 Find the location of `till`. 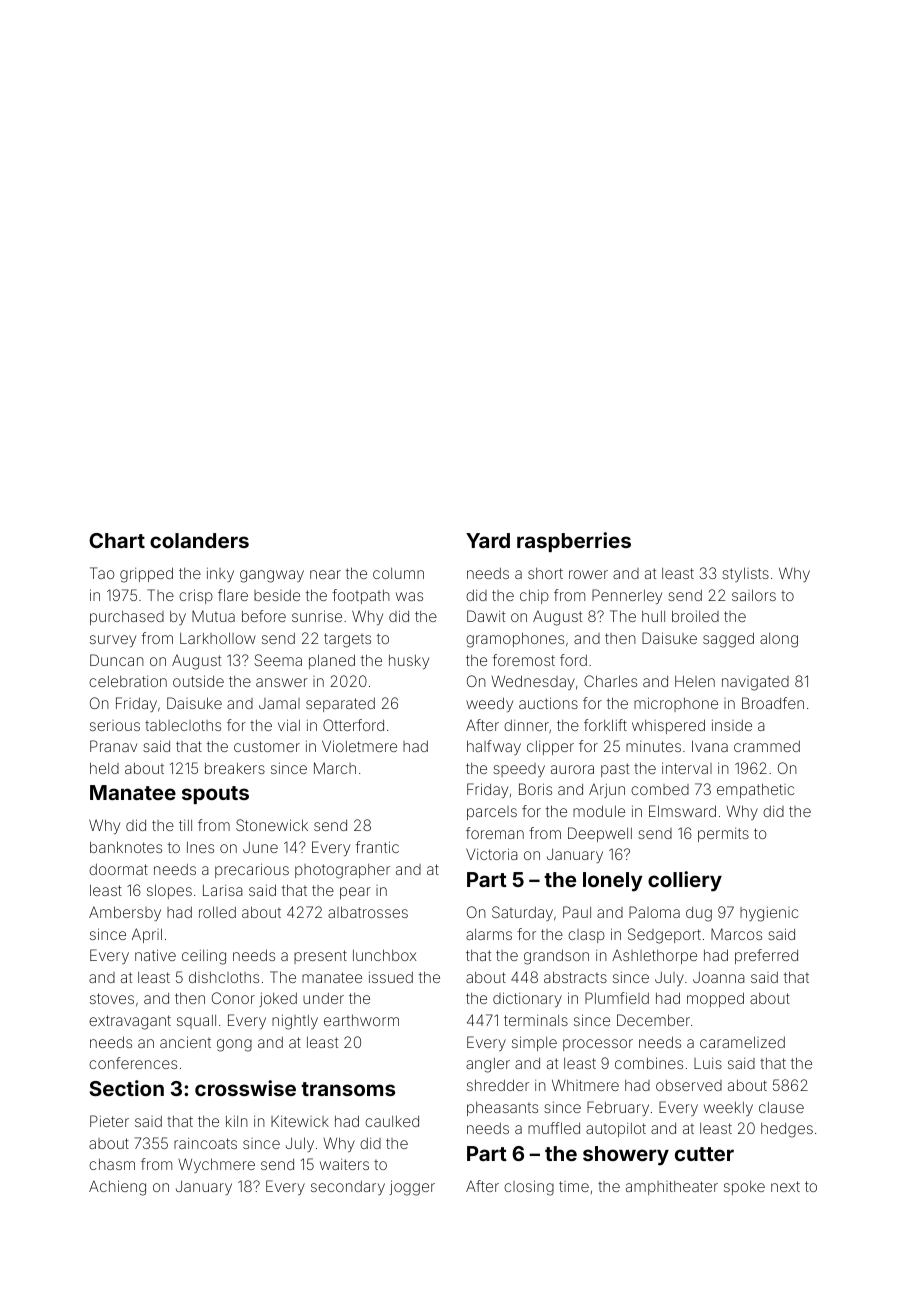

till is located at coordinates (185, 825).
